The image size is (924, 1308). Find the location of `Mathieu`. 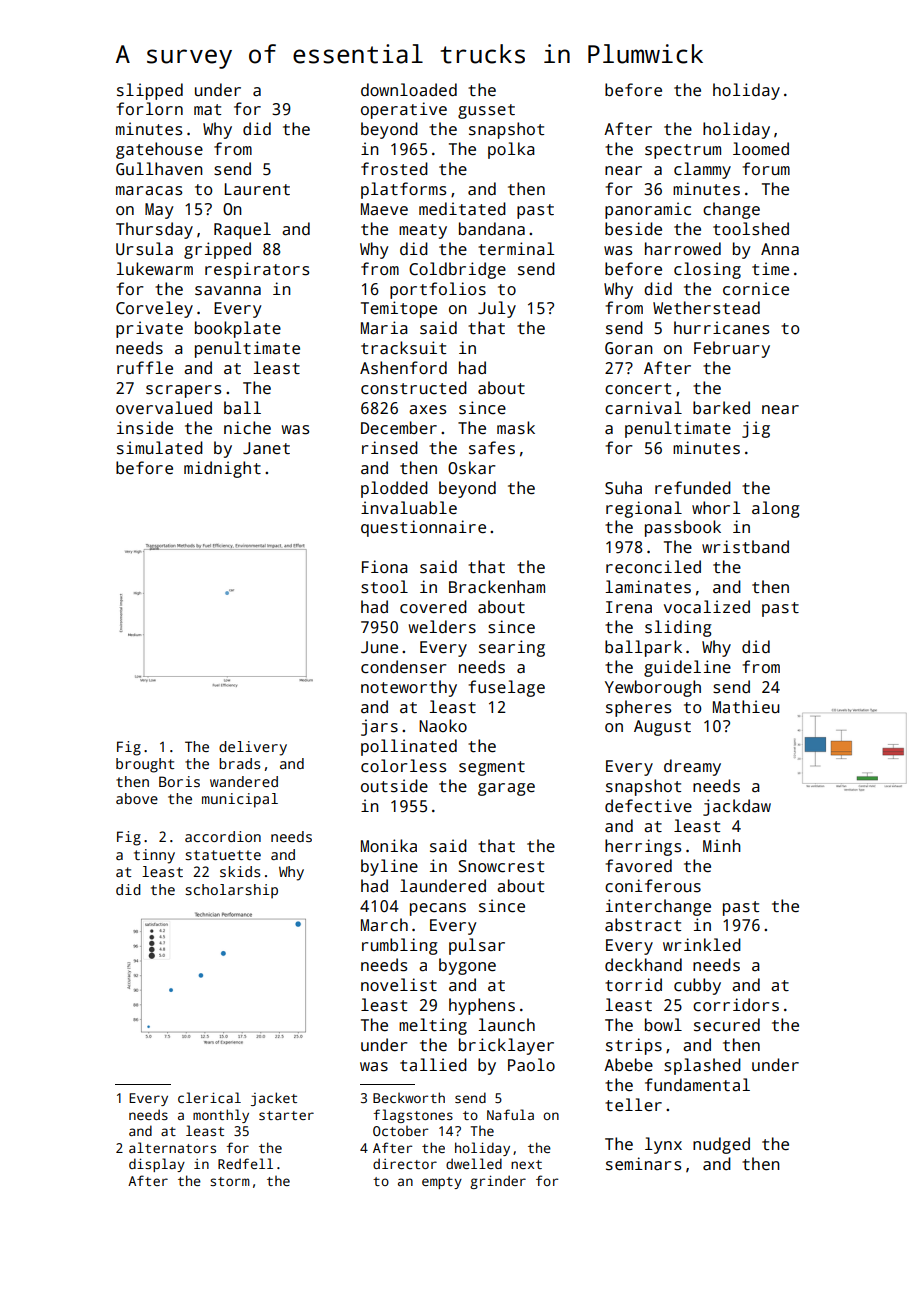

Mathieu is located at coordinates (746, 707).
